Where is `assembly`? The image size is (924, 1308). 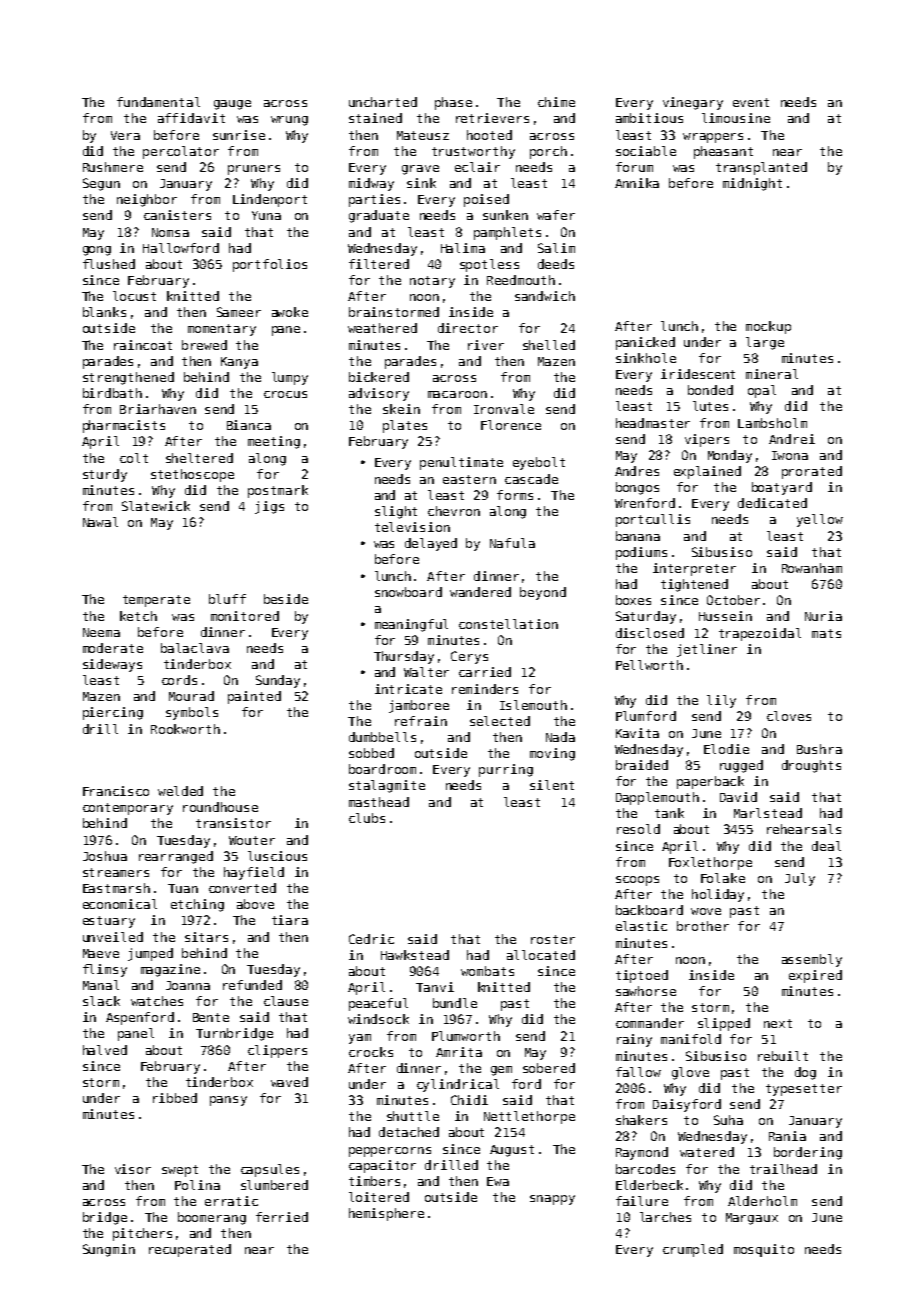
assembly is located at coordinates (812, 960).
